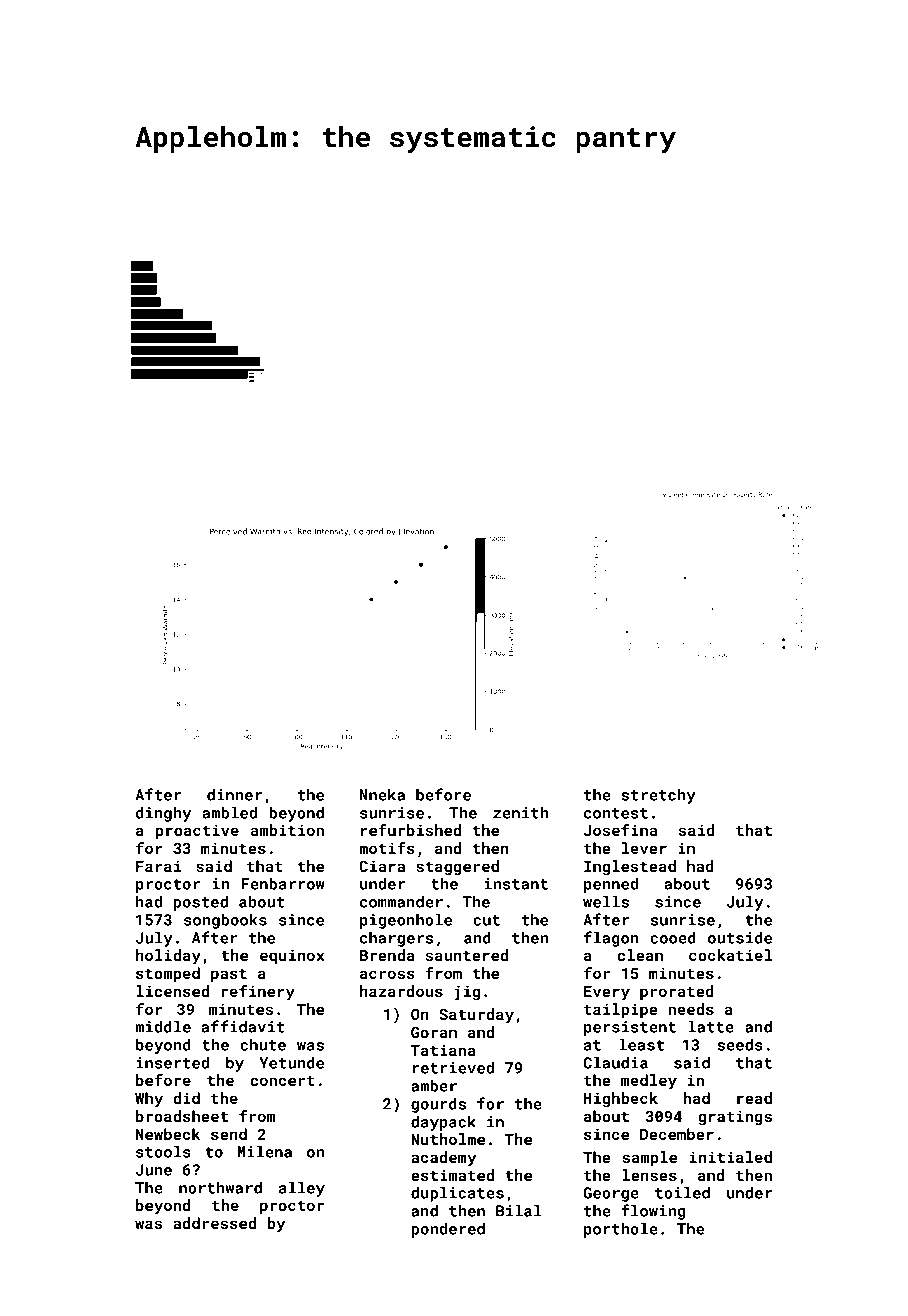 The height and width of the page is (1316, 908). I want to click on addressed, so click(214, 1223).
